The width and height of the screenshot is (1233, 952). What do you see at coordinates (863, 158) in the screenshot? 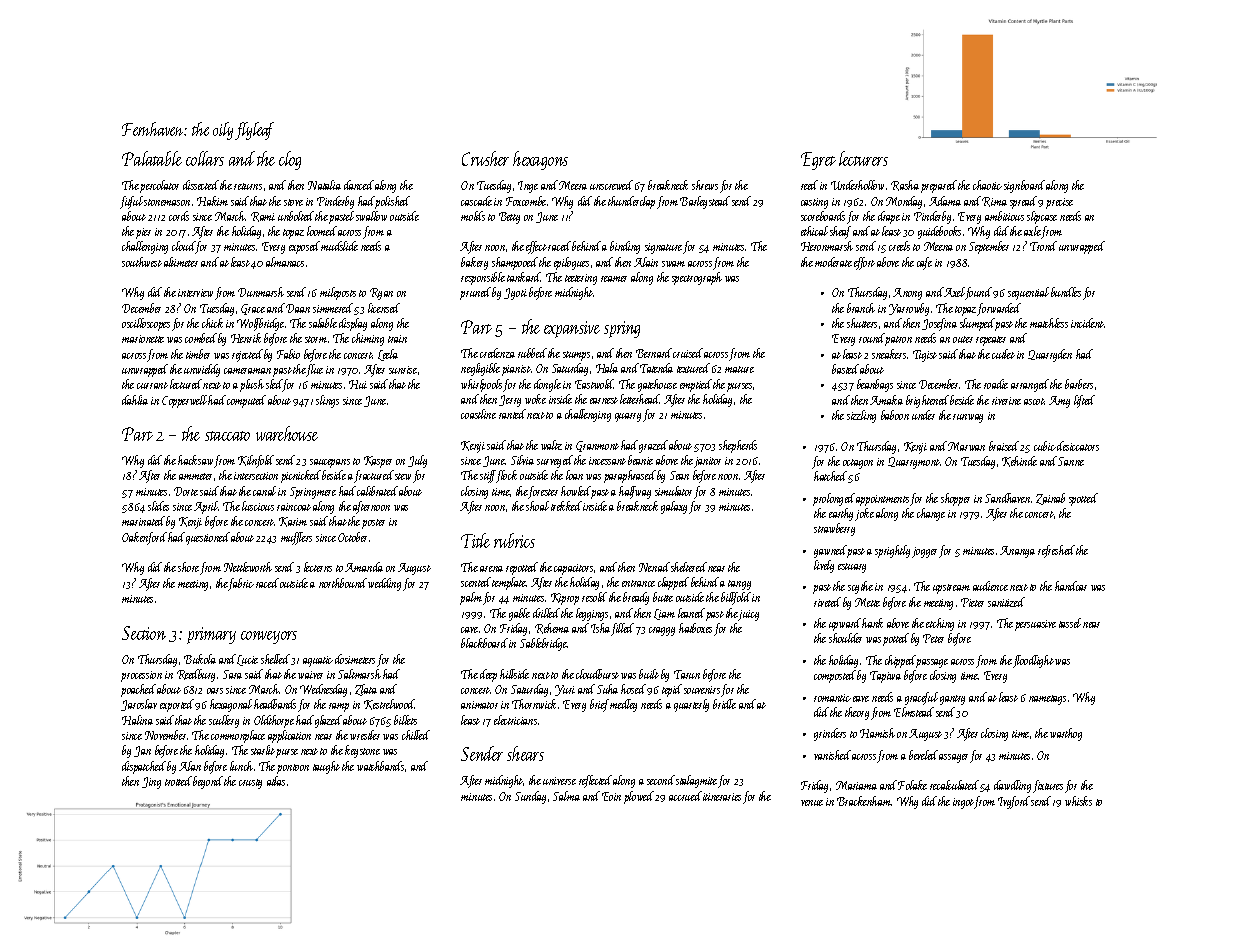
I see `lecturers` at bounding box center [863, 158].
